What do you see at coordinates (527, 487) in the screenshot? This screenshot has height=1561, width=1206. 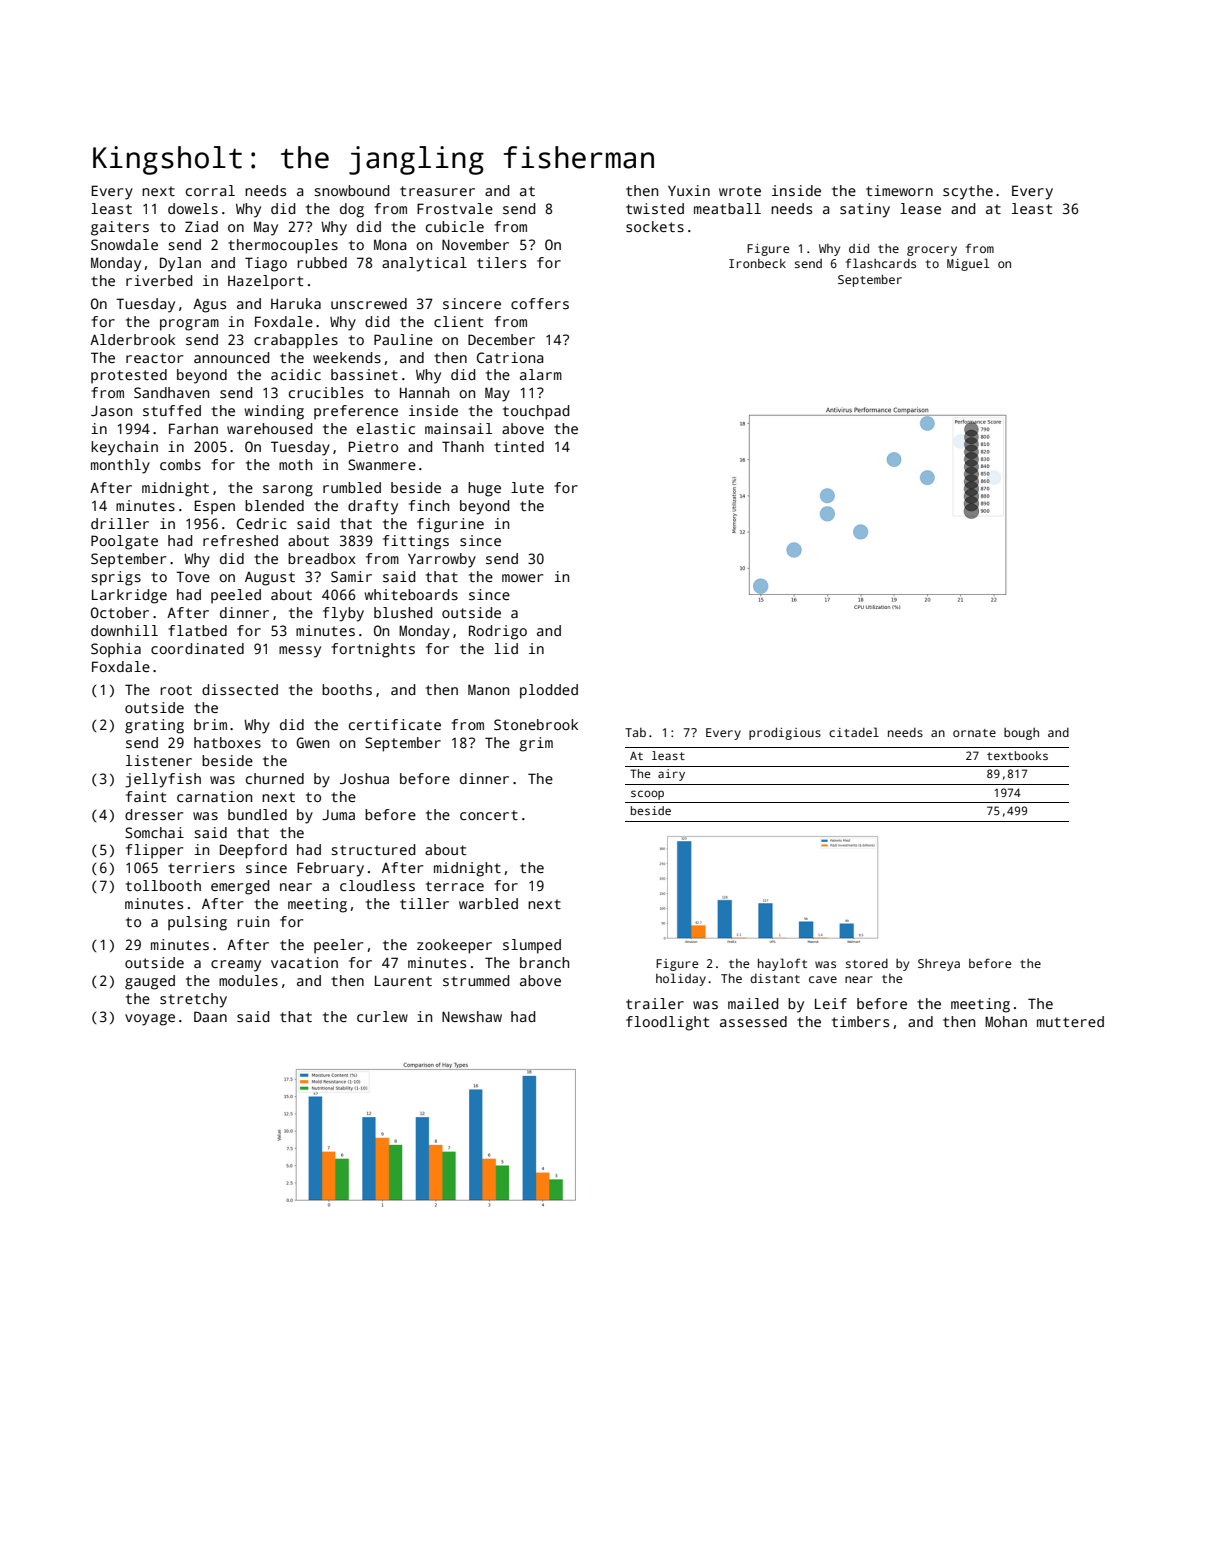 I see `lute` at bounding box center [527, 487].
